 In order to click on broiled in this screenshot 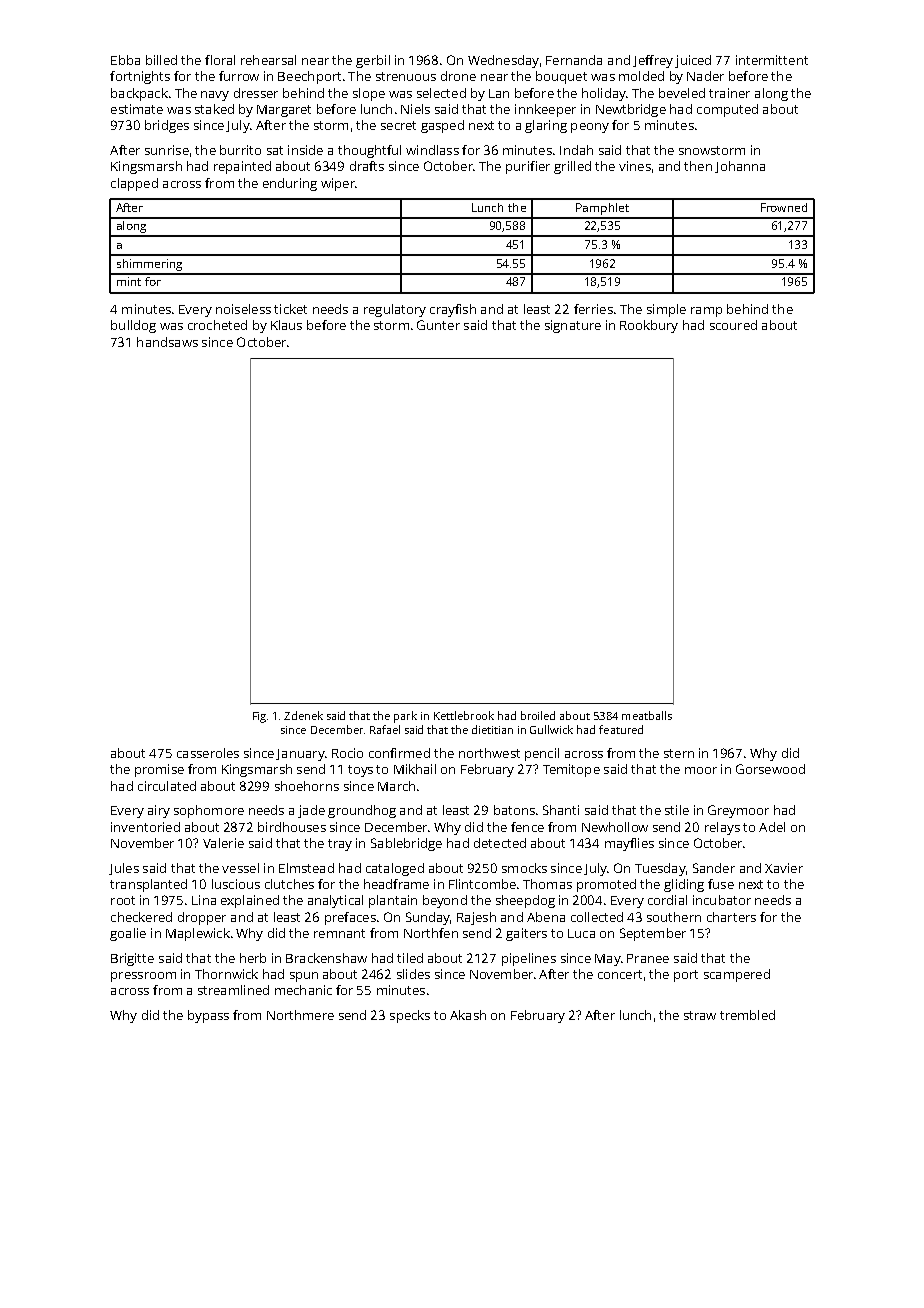, I will do `click(538, 715)`.
